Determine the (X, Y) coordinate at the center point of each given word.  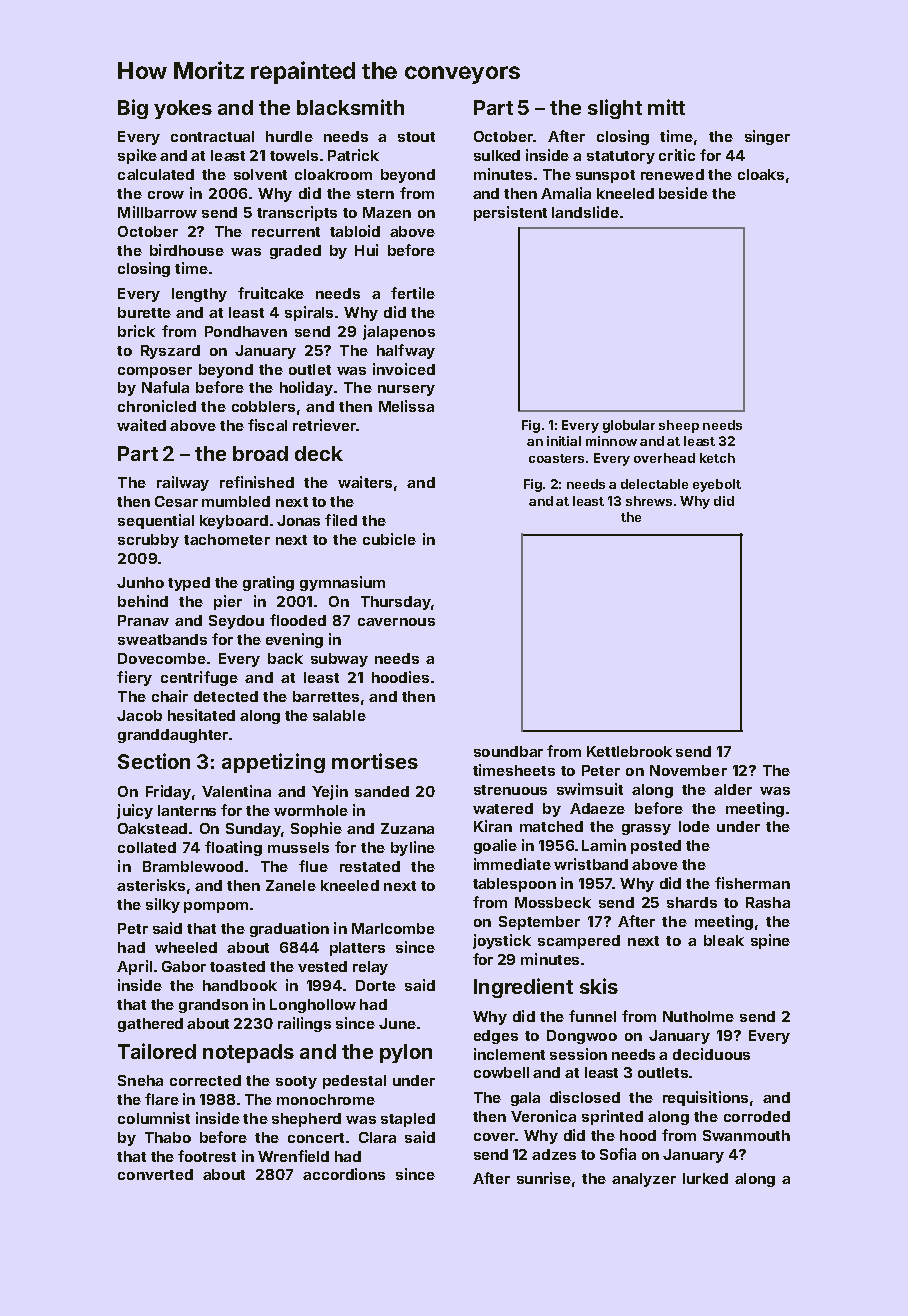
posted (656, 847)
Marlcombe (393, 928)
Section (154, 761)
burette (144, 312)
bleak (724, 940)
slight (615, 109)
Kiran (493, 826)
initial (564, 441)
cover (494, 1137)
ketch (717, 458)
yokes (183, 109)
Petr (133, 928)
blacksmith (350, 107)
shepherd (306, 1120)
